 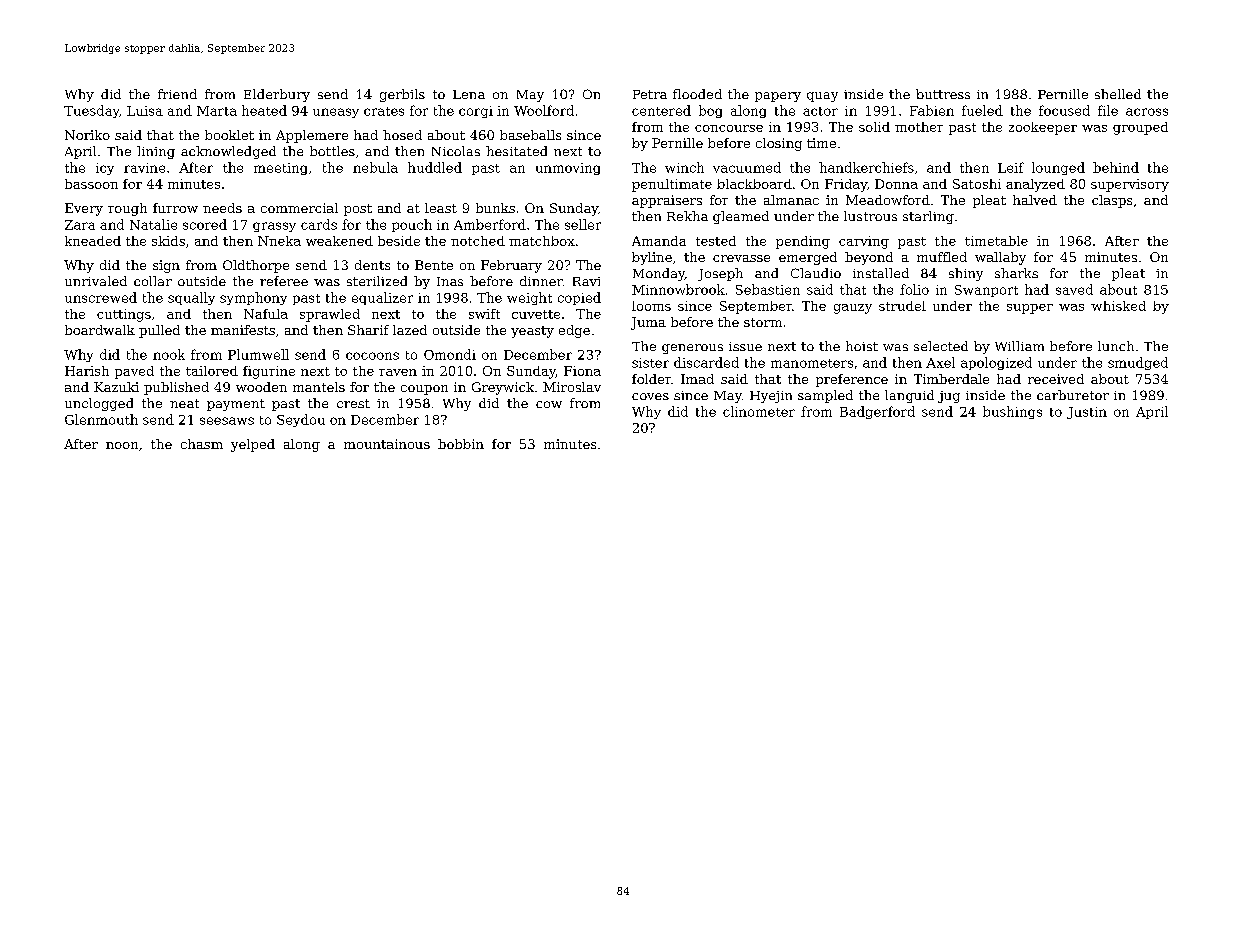 I want to click on flooded, so click(x=697, y=94).
